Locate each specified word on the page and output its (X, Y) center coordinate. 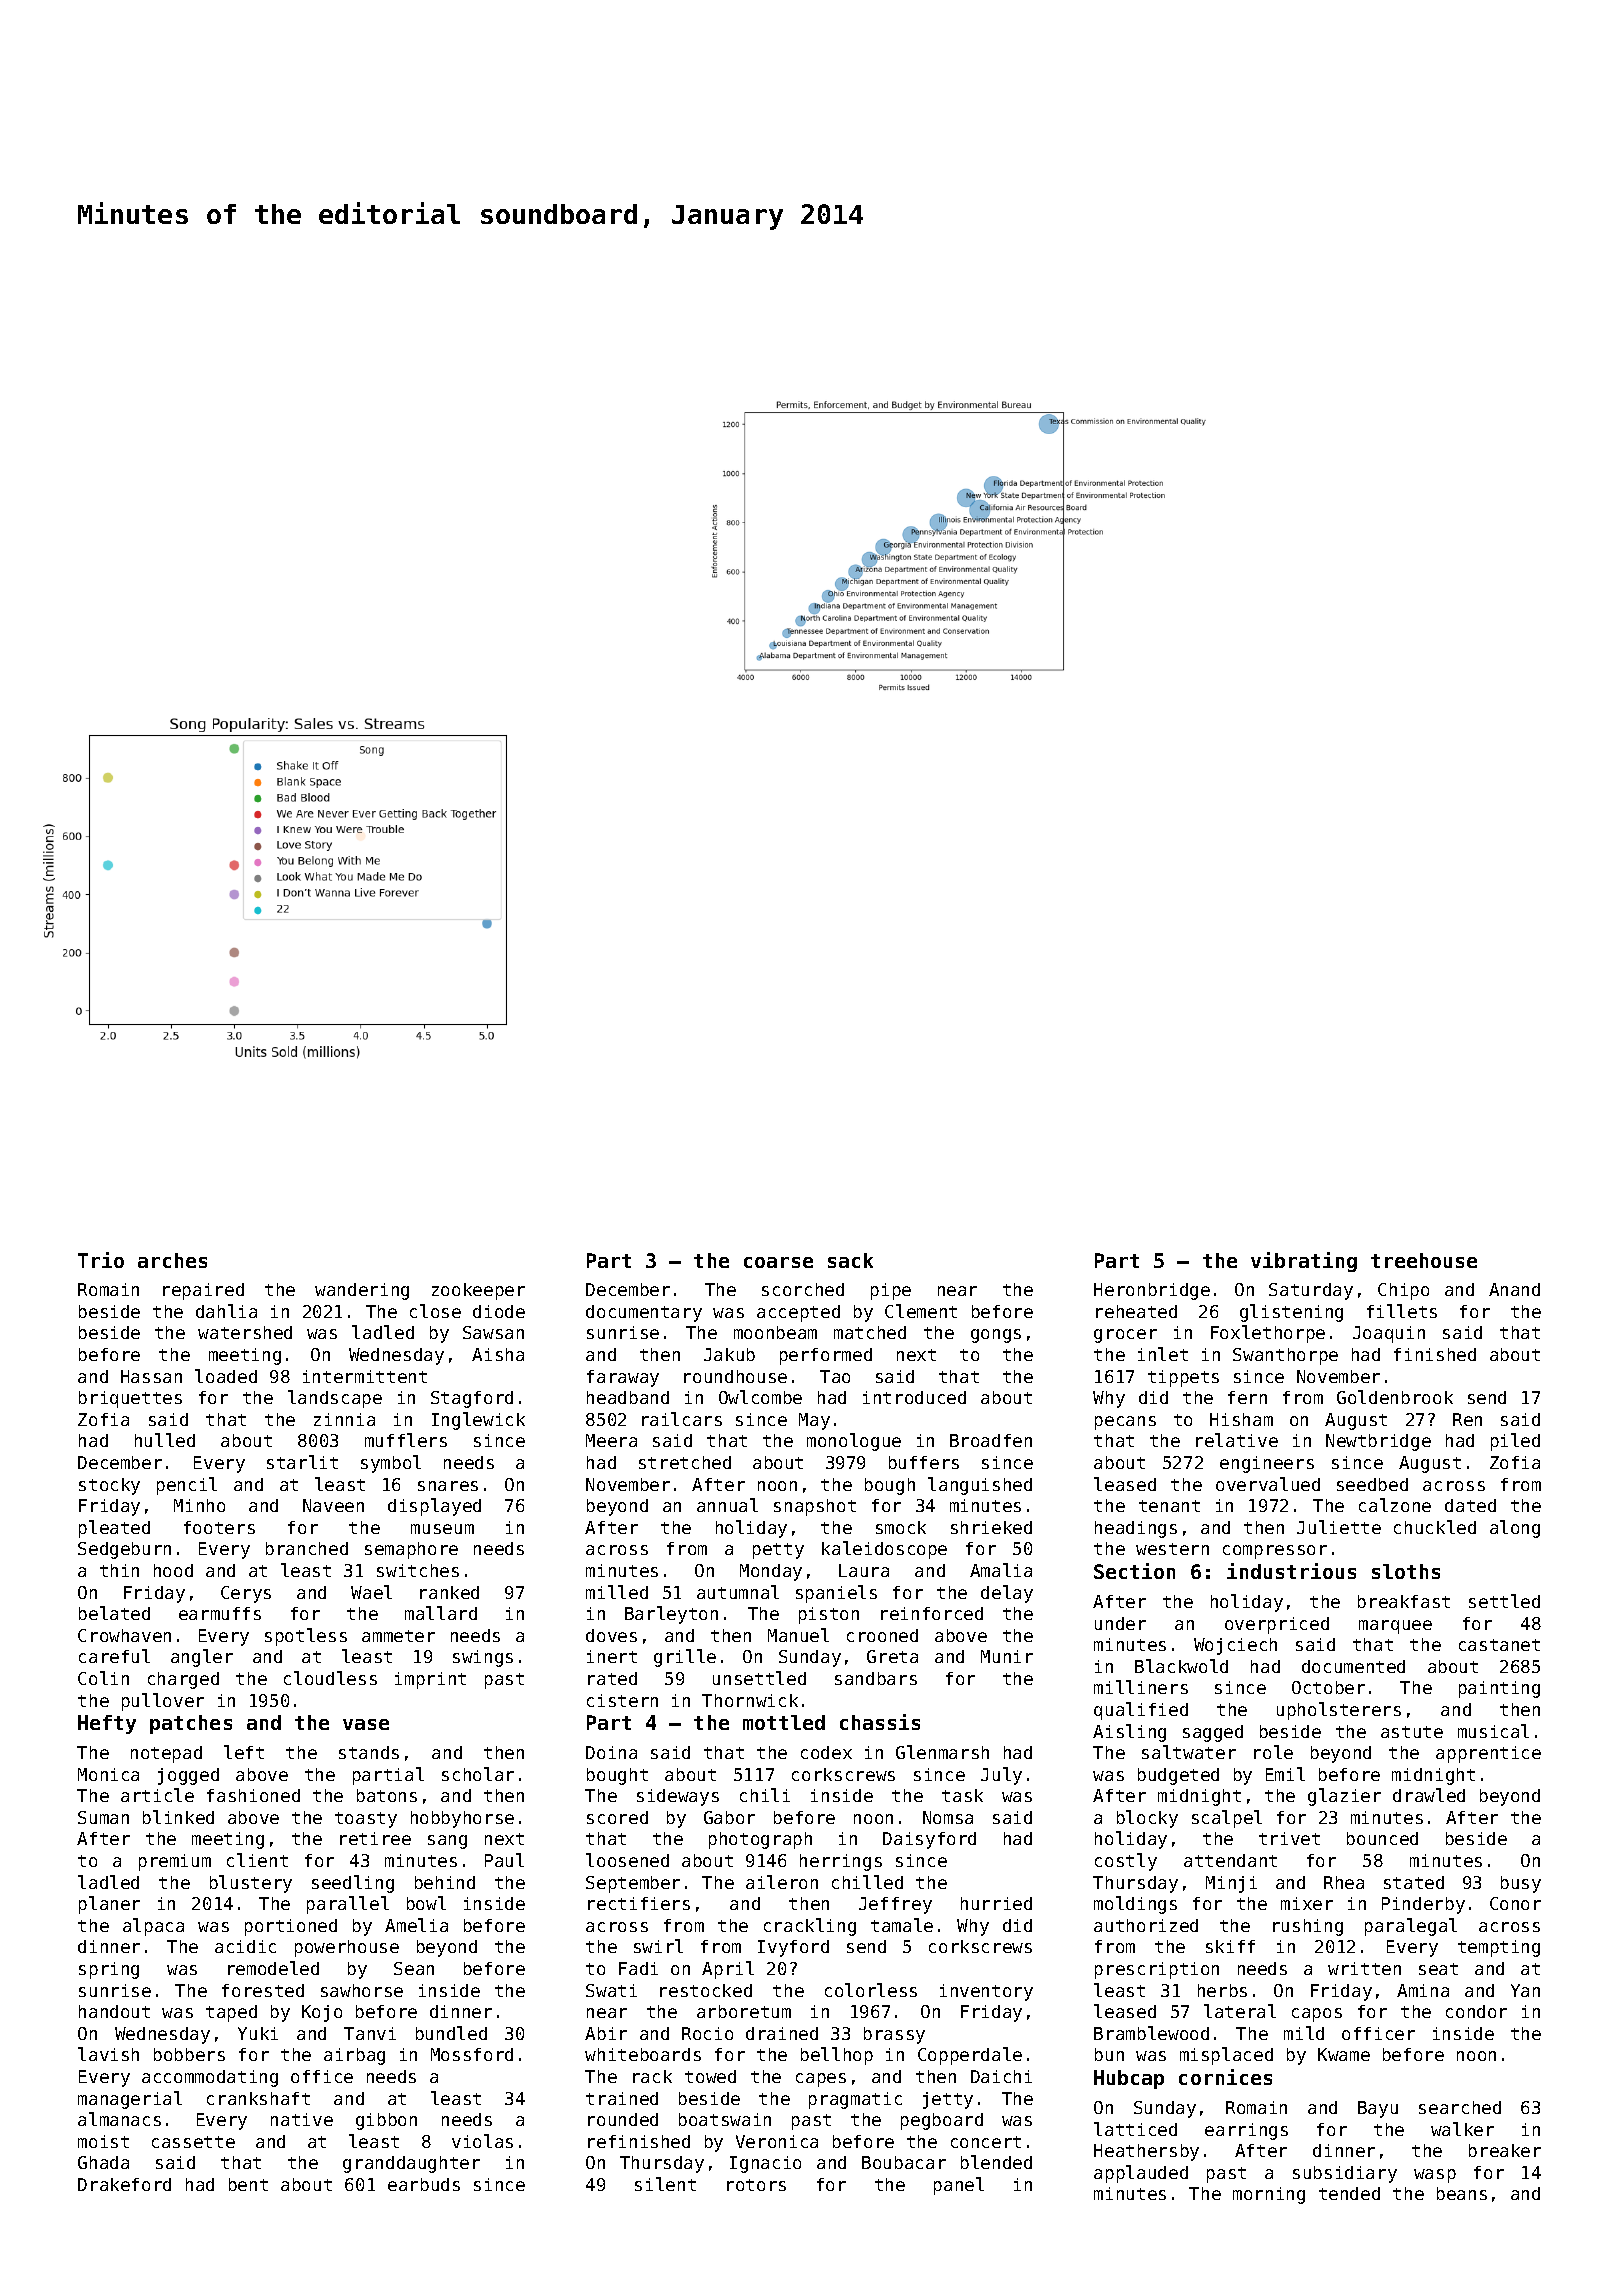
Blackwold (1181, 1666)
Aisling (1129, 1733)
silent (665, 2184)
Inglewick (478, 1421)
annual (727, 1505)
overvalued (1268, 1484)
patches (191, 1724)
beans (1462, 2193)
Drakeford (124, 2184)
